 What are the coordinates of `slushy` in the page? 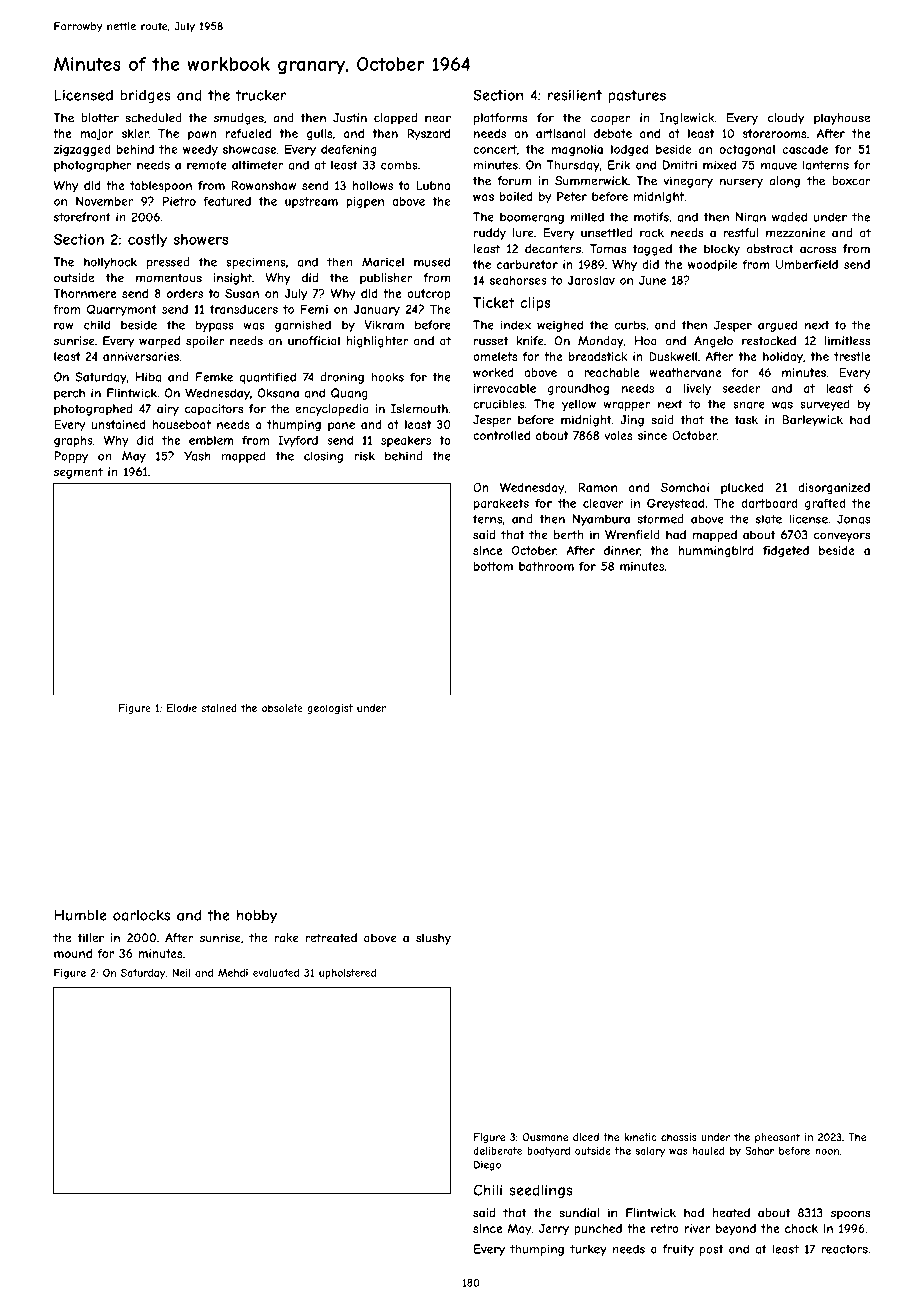 It's located at (433, 939).
